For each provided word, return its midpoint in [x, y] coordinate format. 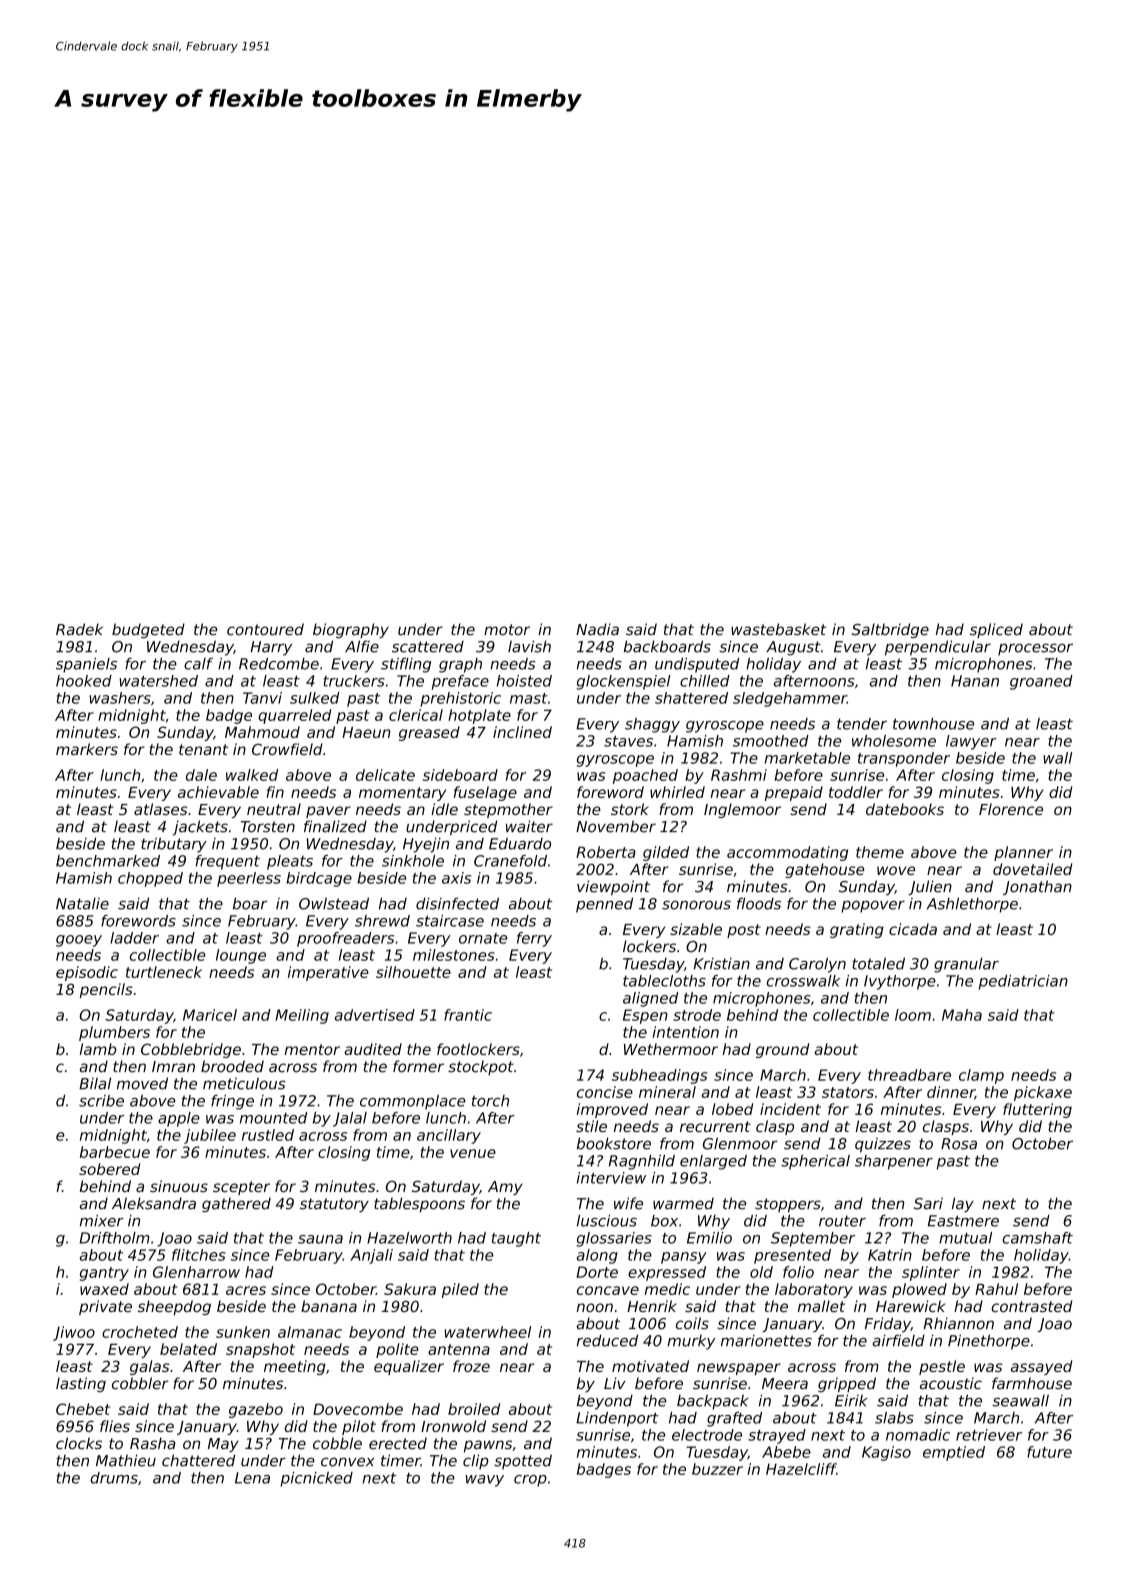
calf [198, 664]
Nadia [597, 629]
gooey [79, 941]
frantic [468, 1015]
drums [114, 1478]
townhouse [933, 724]
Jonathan [1037, 887]
